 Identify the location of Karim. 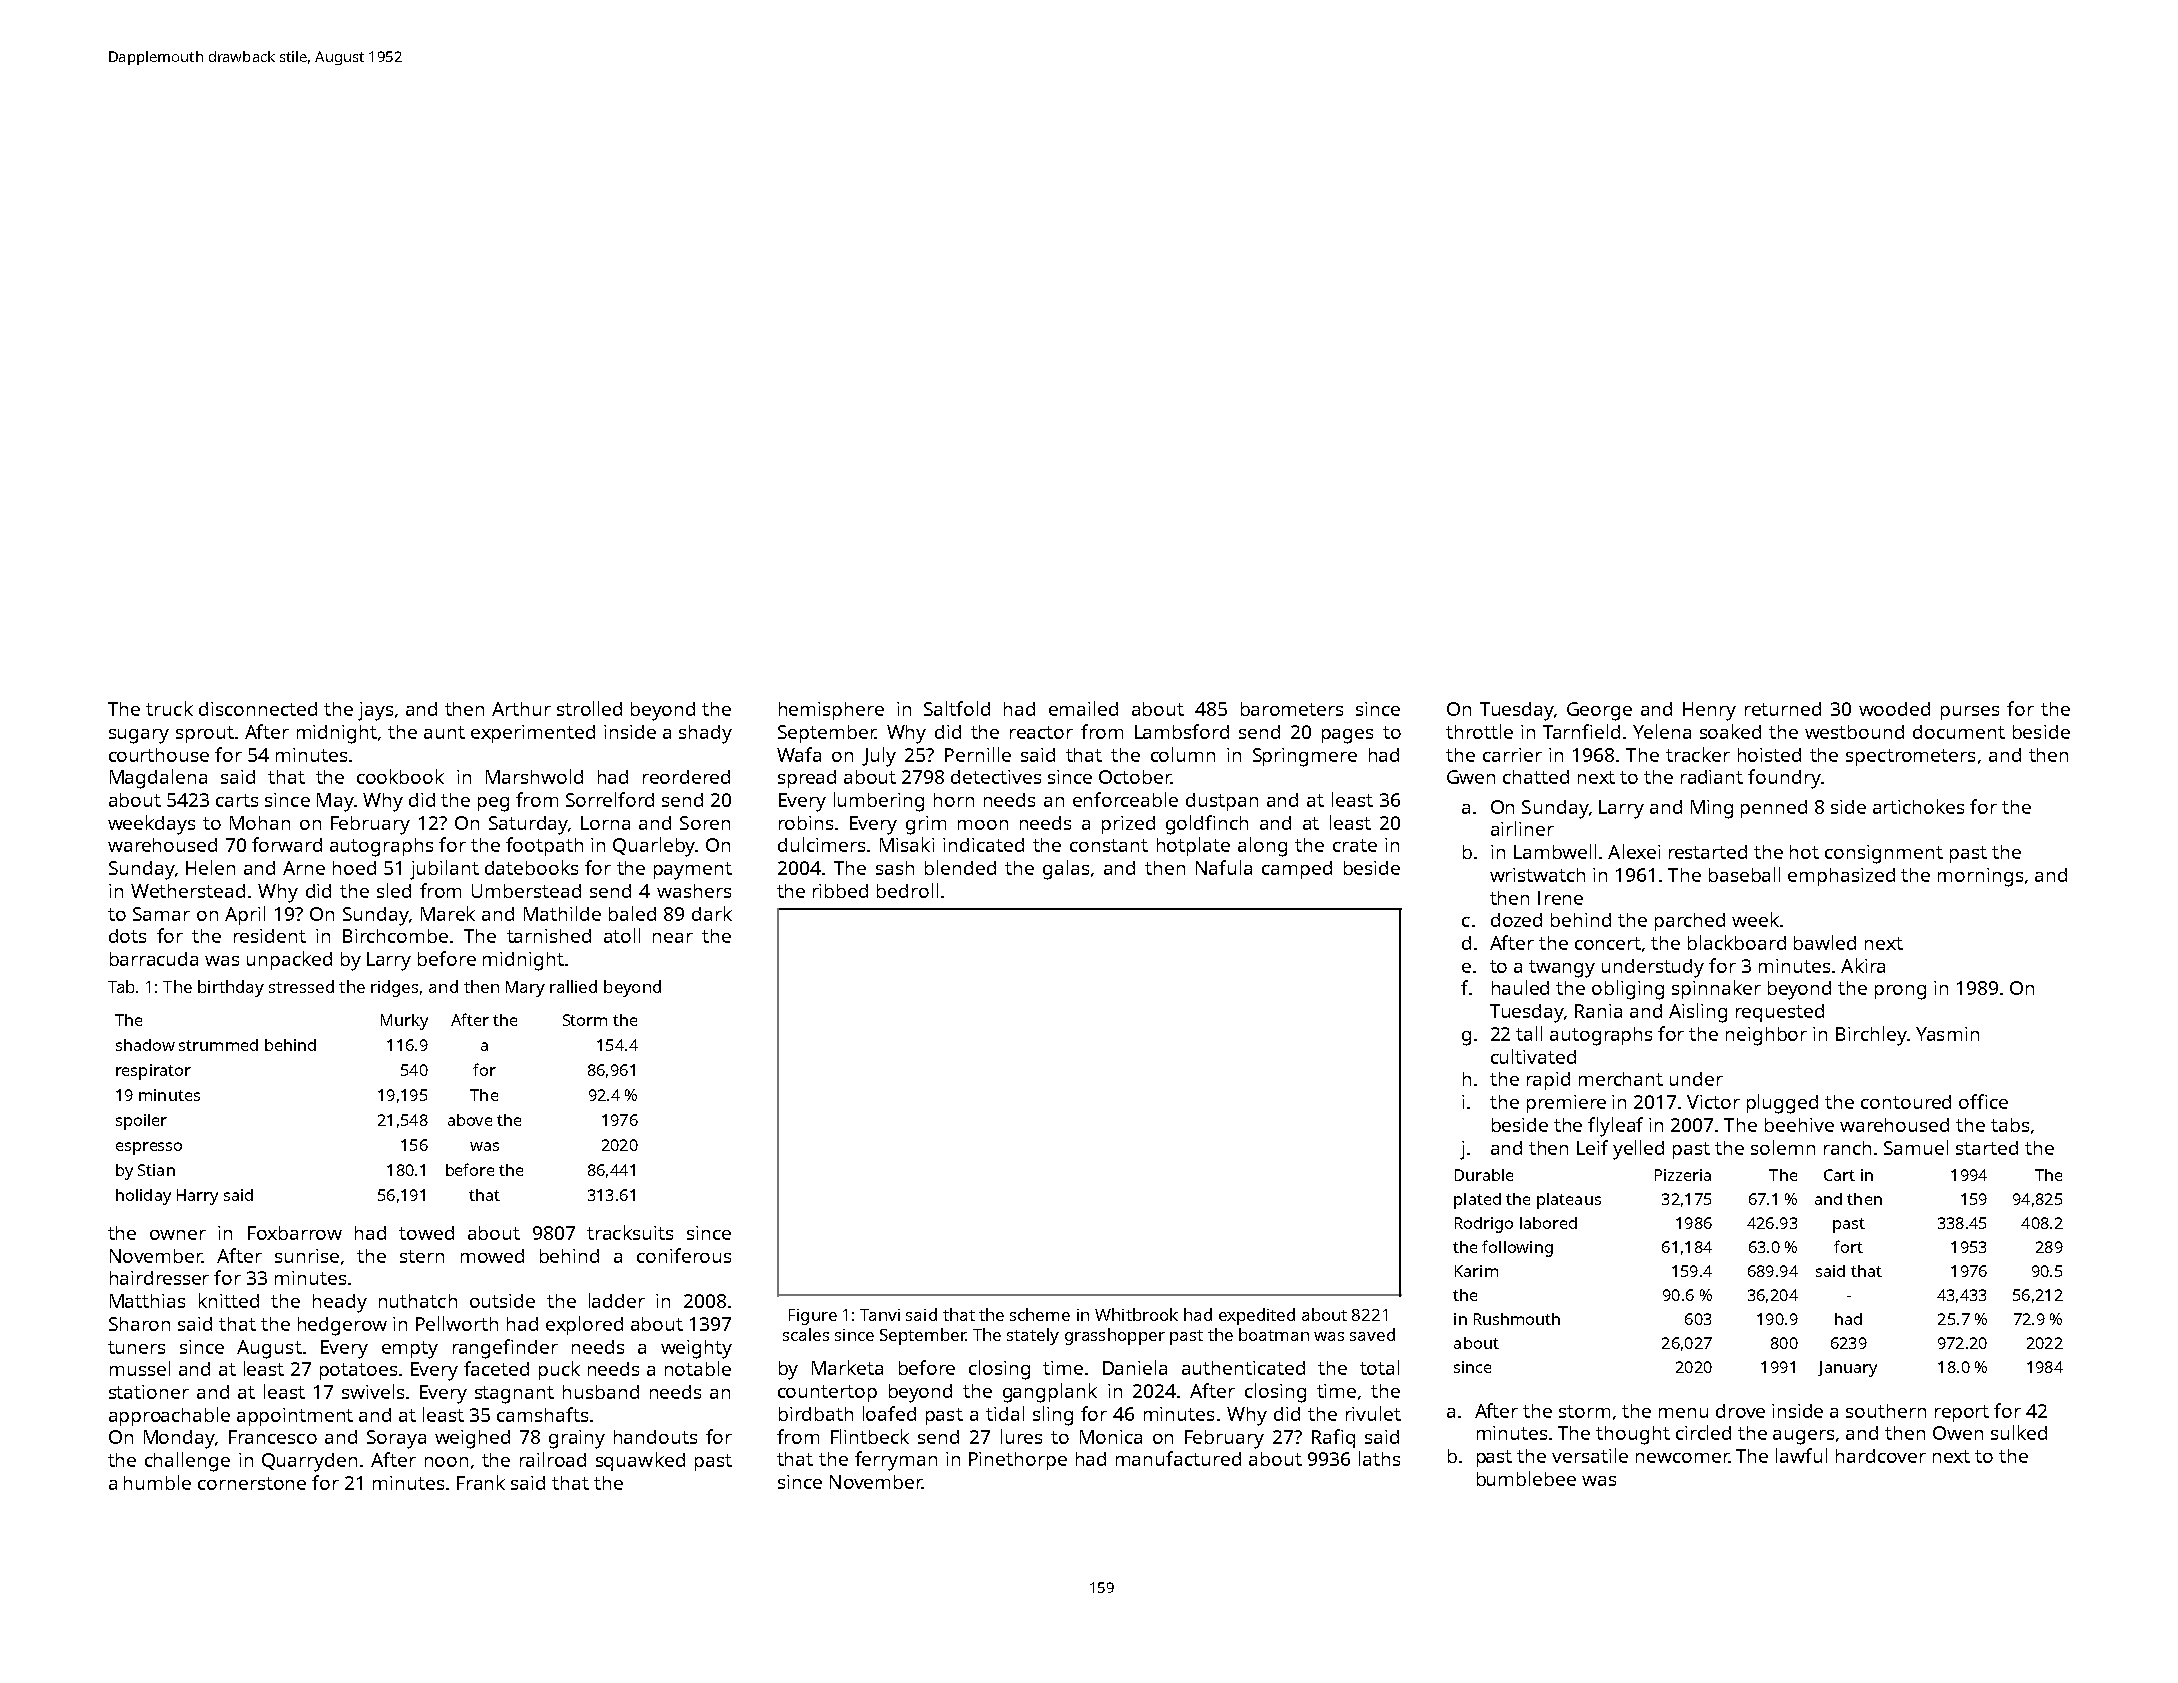
(1476, 1271).
